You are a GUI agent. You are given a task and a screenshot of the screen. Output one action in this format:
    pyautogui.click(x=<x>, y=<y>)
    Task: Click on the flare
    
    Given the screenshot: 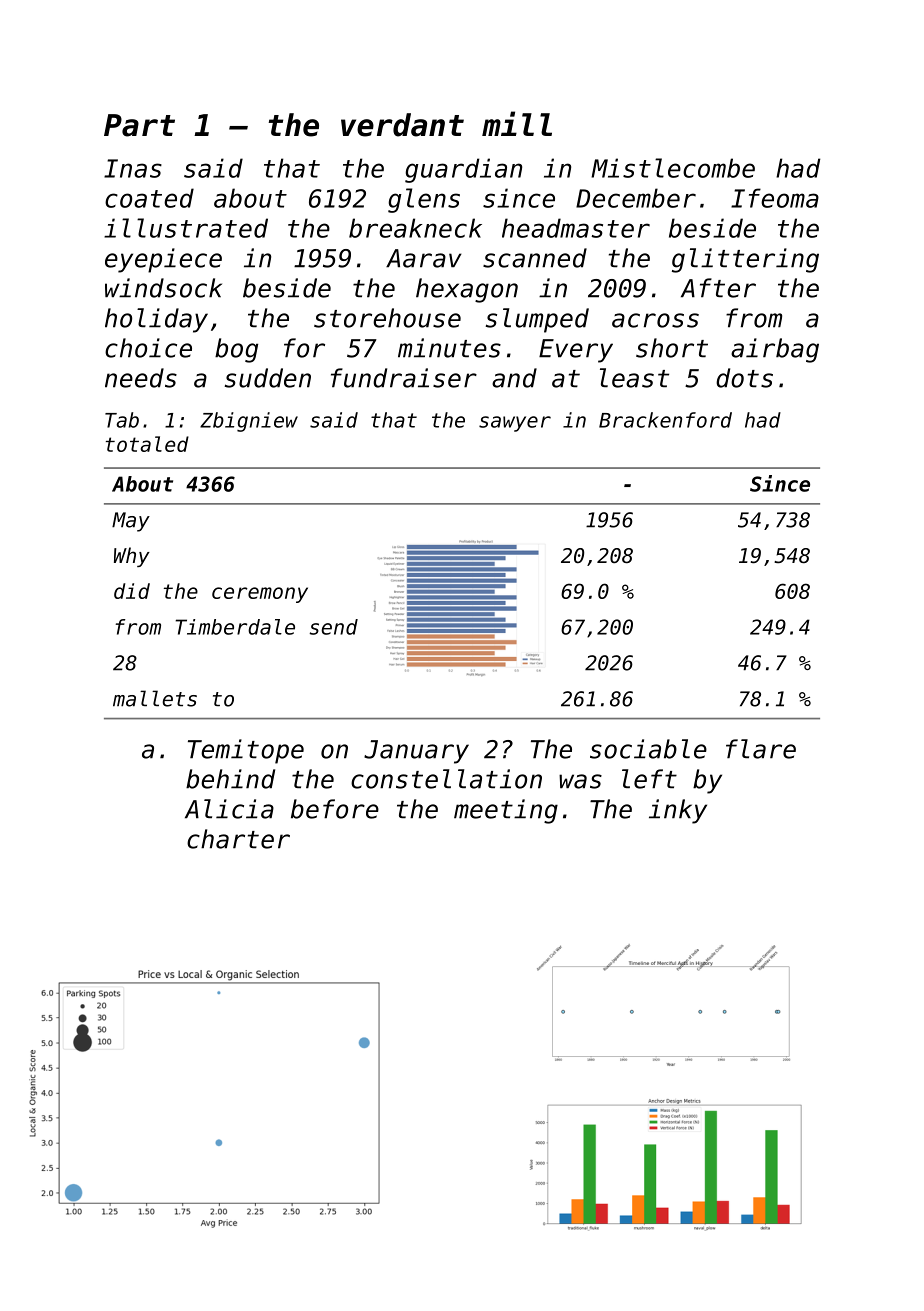 What is the action you would take?
    pyautogui.click(x=761, y=749)
